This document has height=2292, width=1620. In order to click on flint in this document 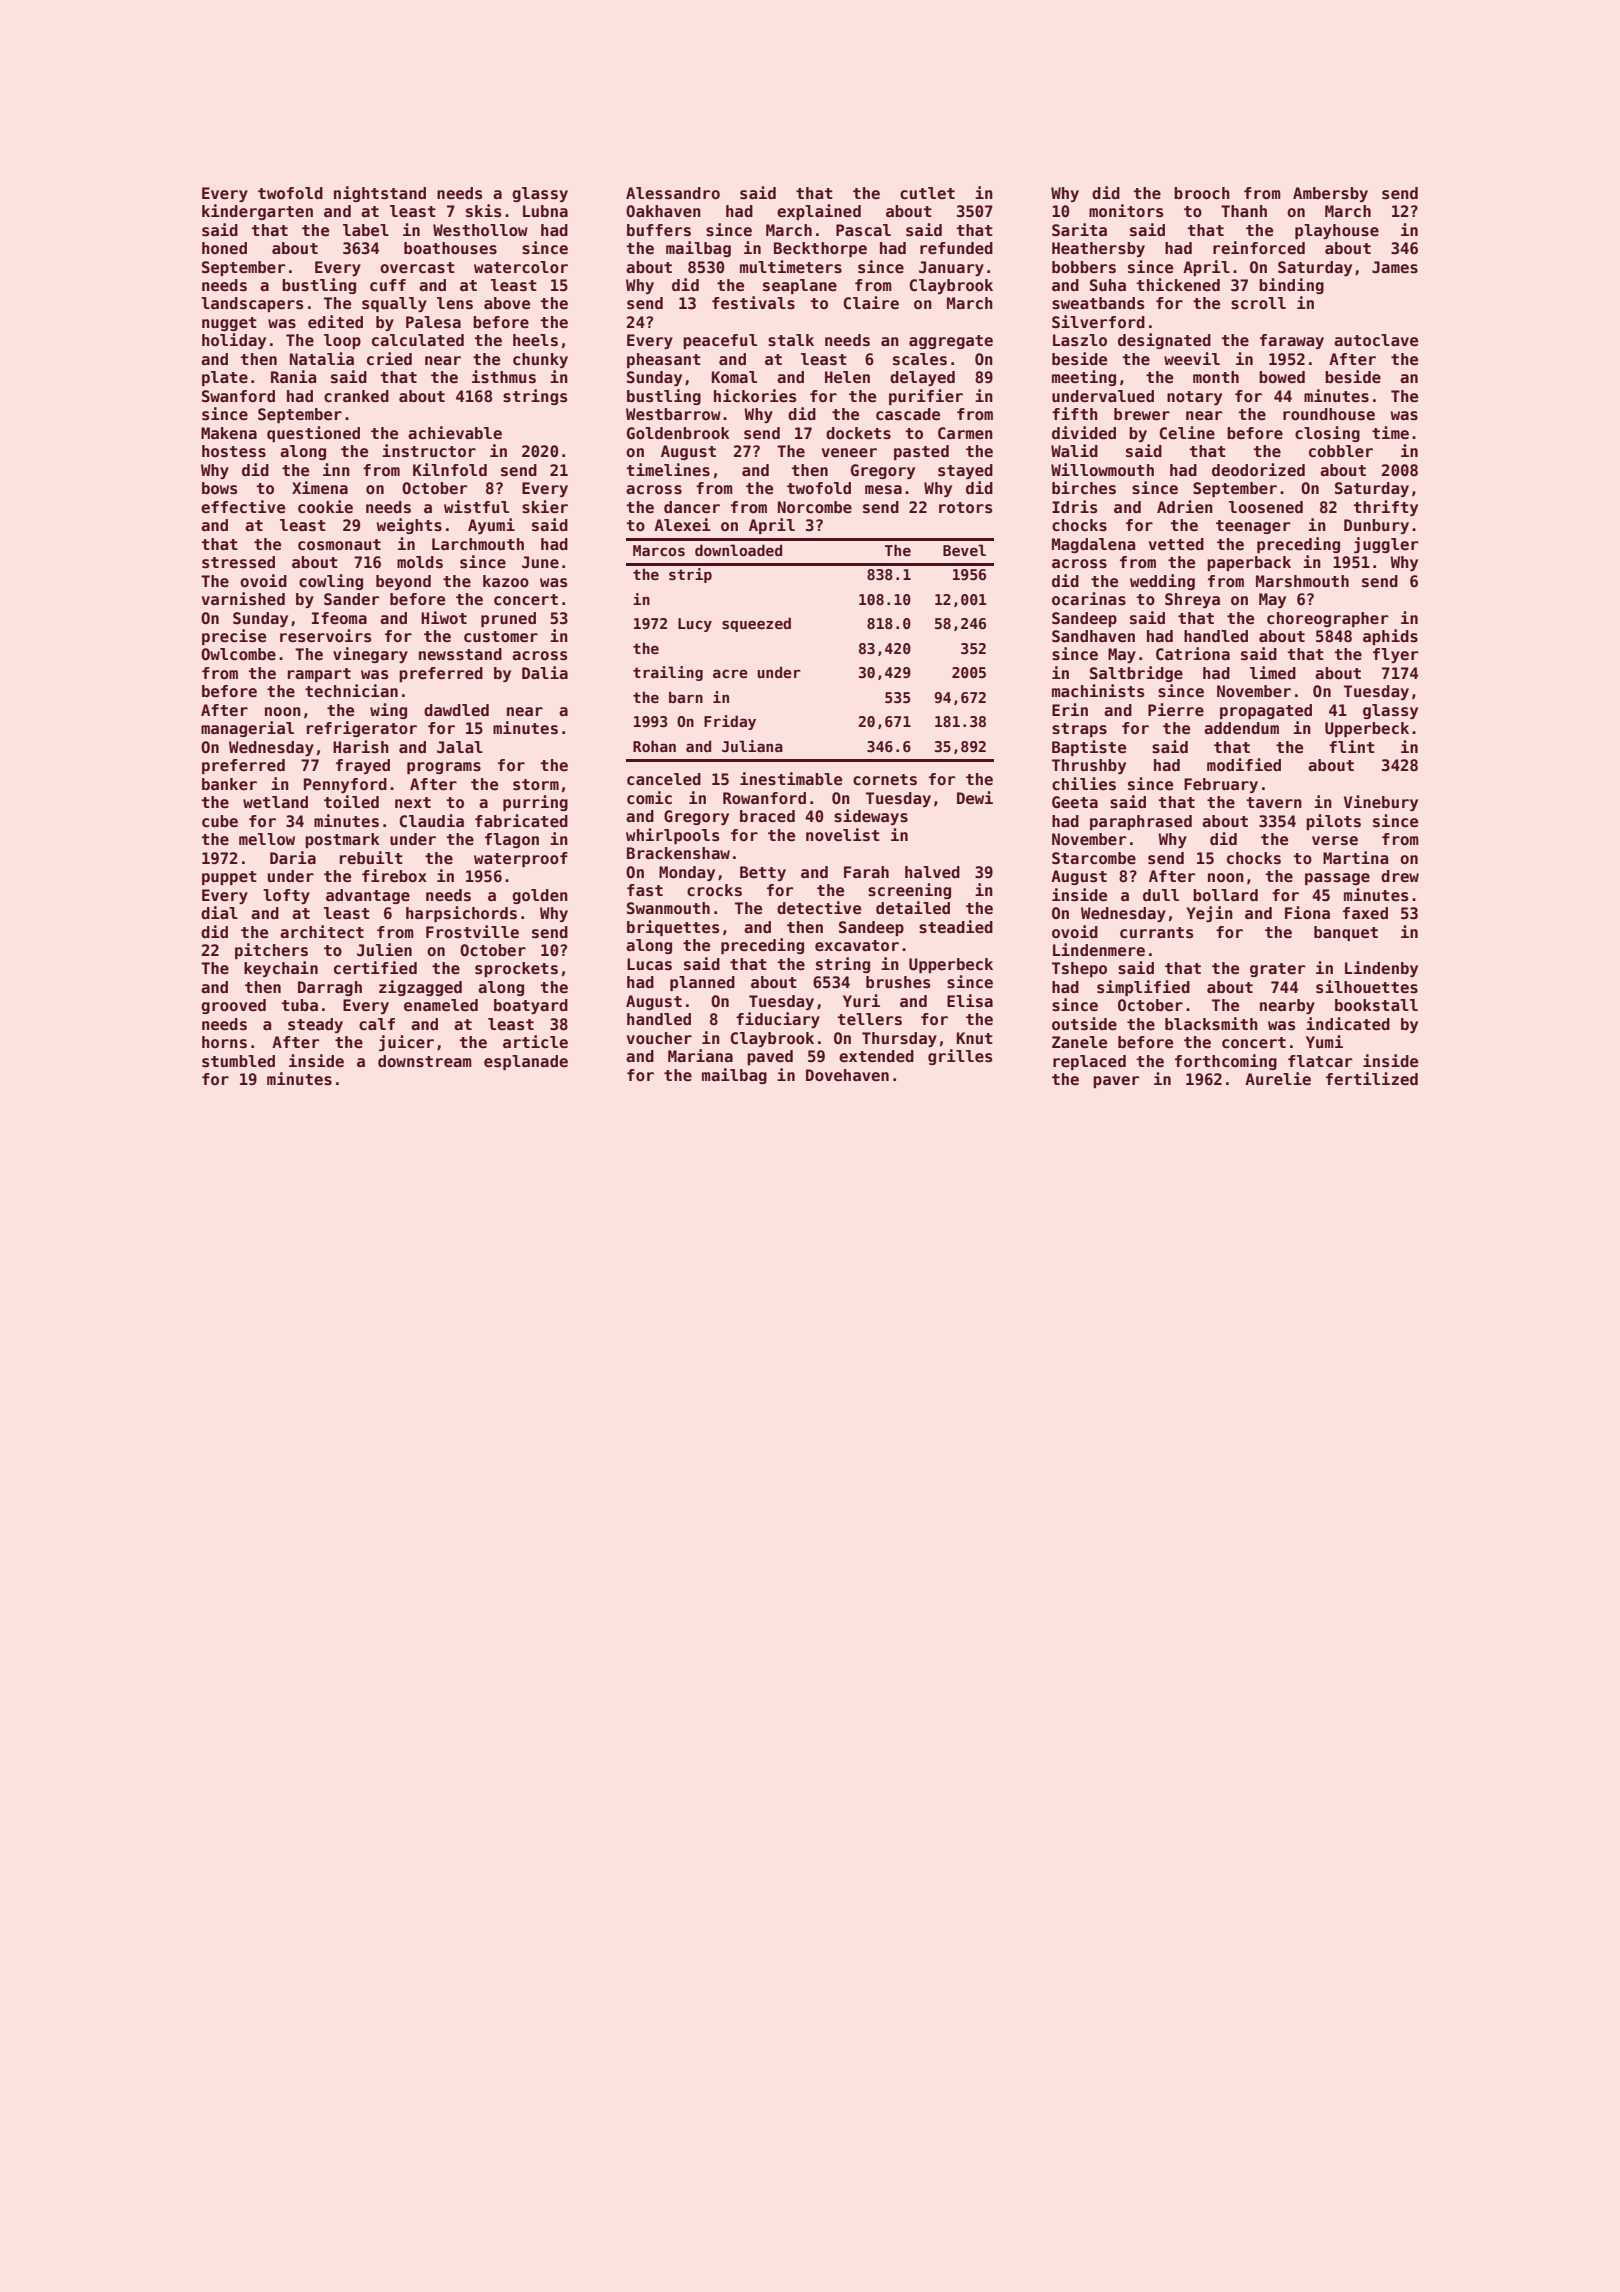, I will do `click(1352, 746)`.
